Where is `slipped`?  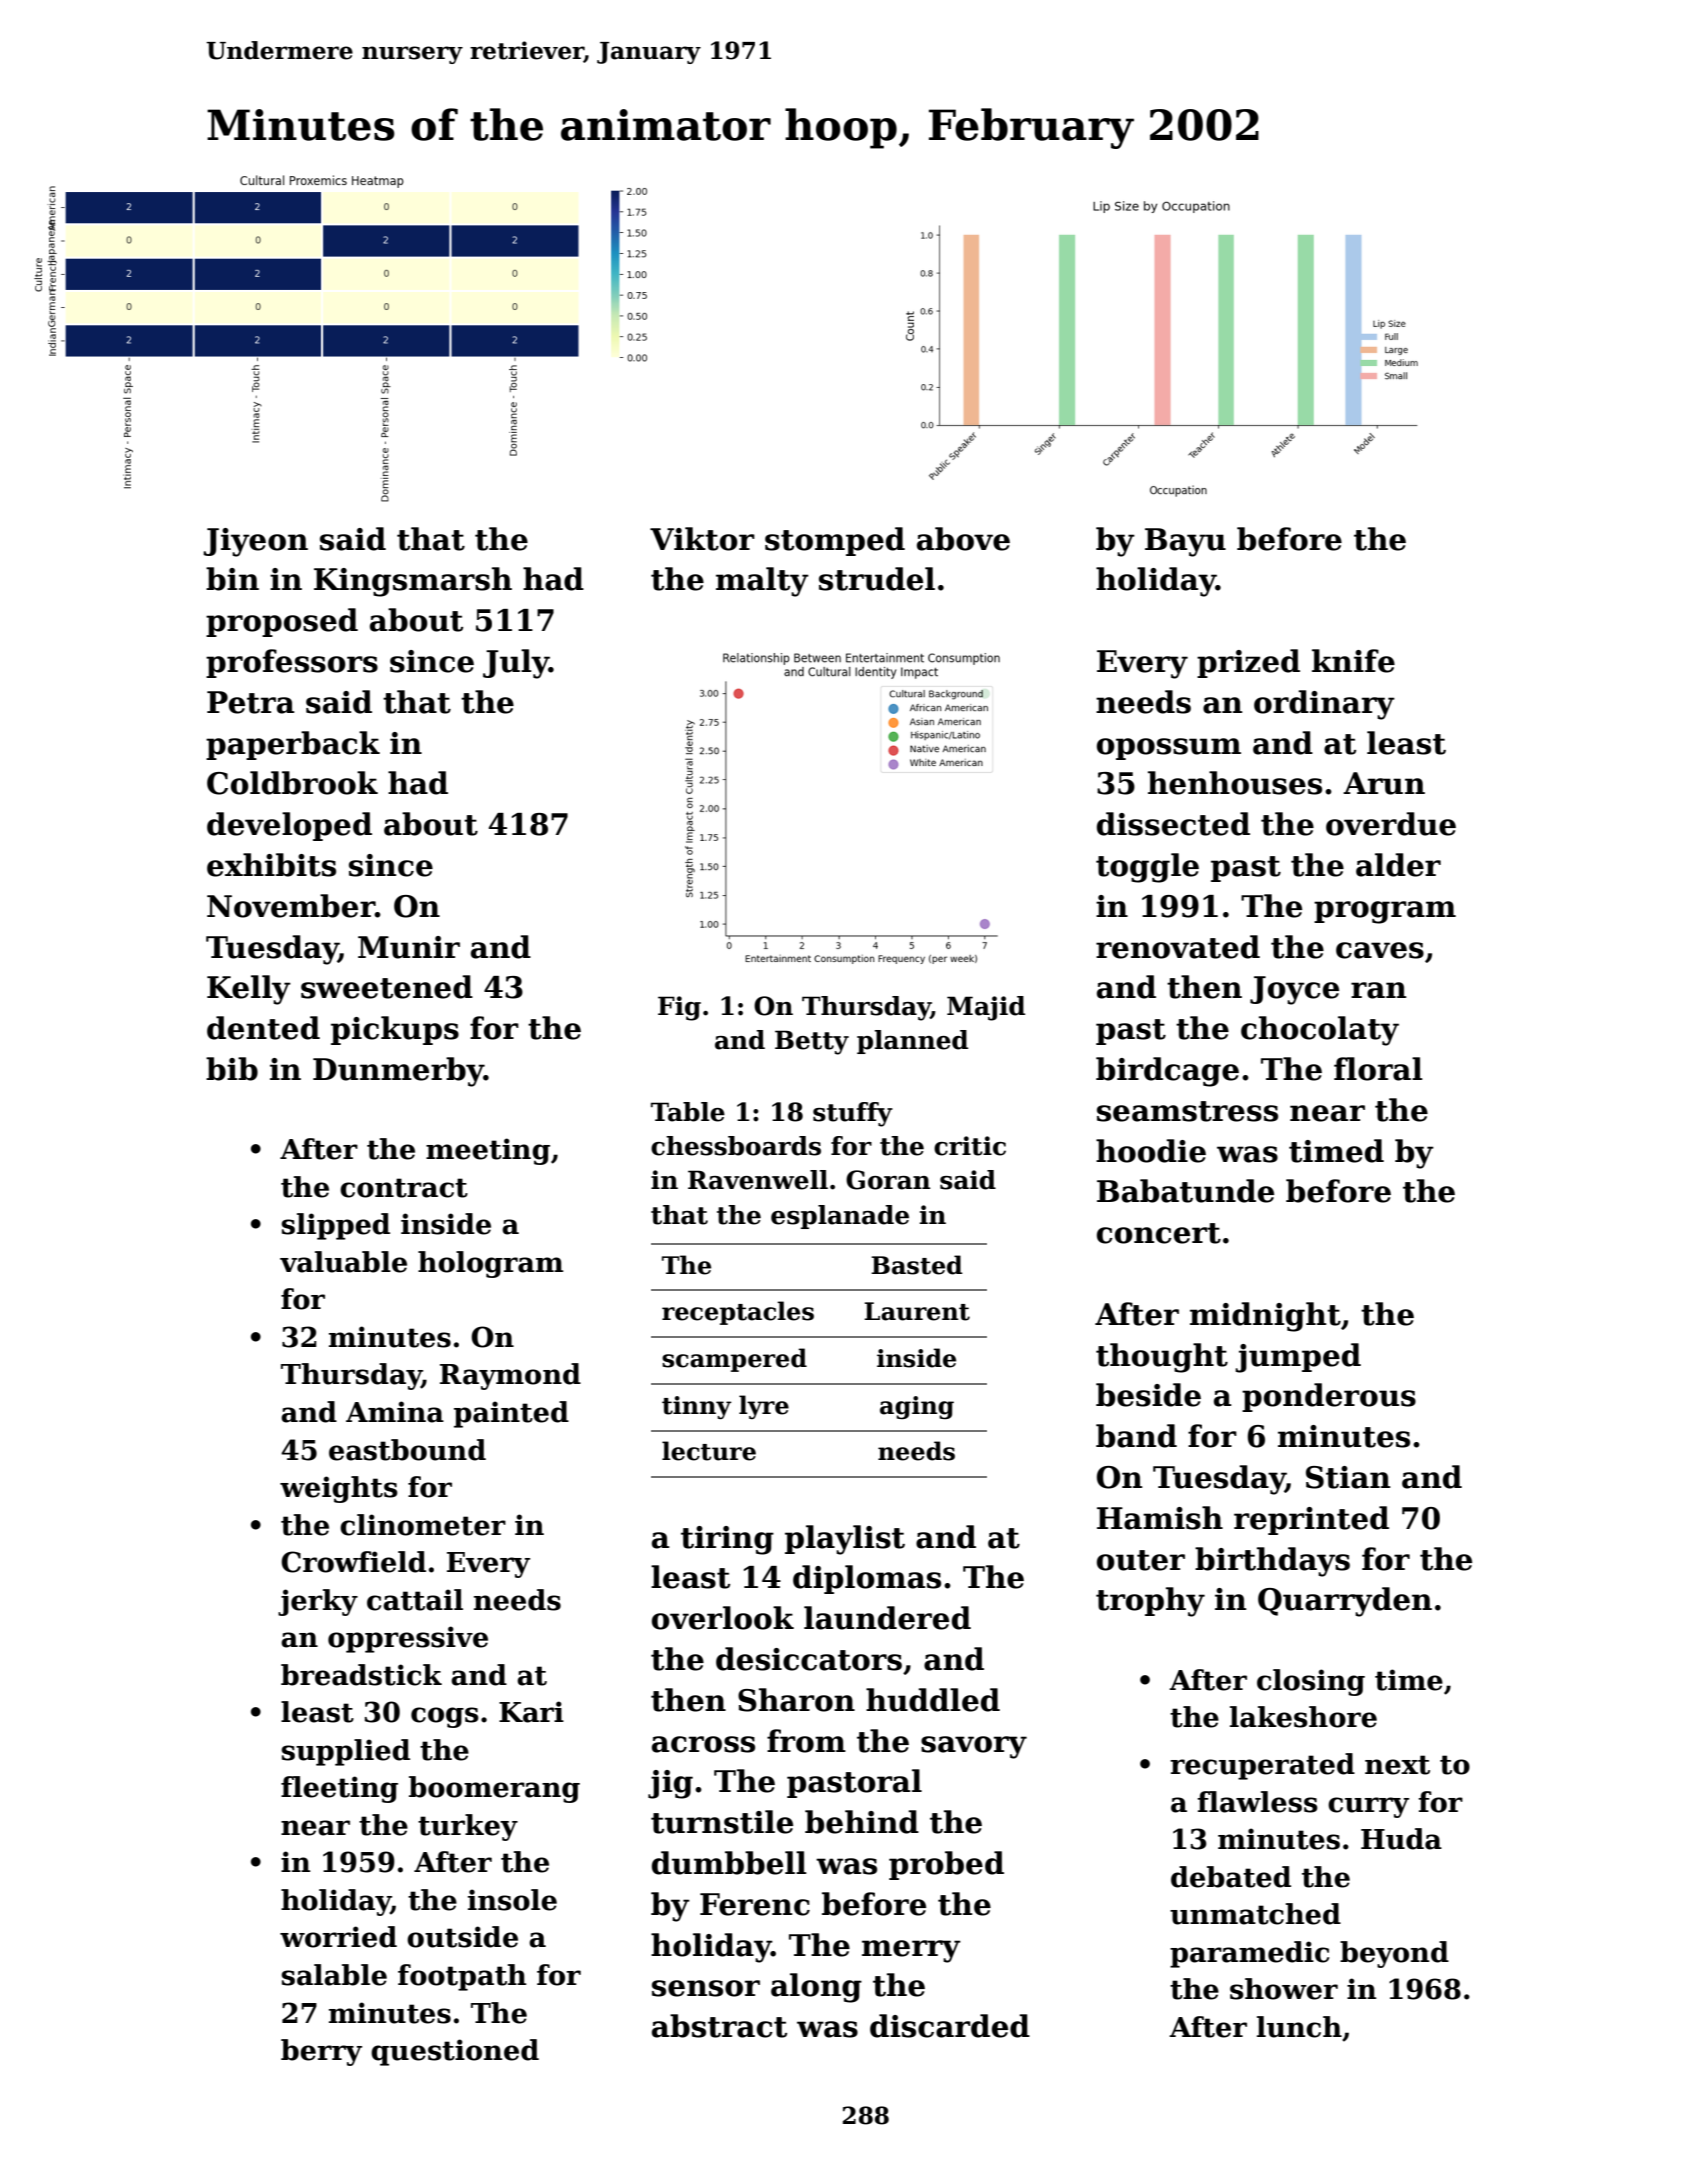
slipped is located at coordinates (336, 1226).
